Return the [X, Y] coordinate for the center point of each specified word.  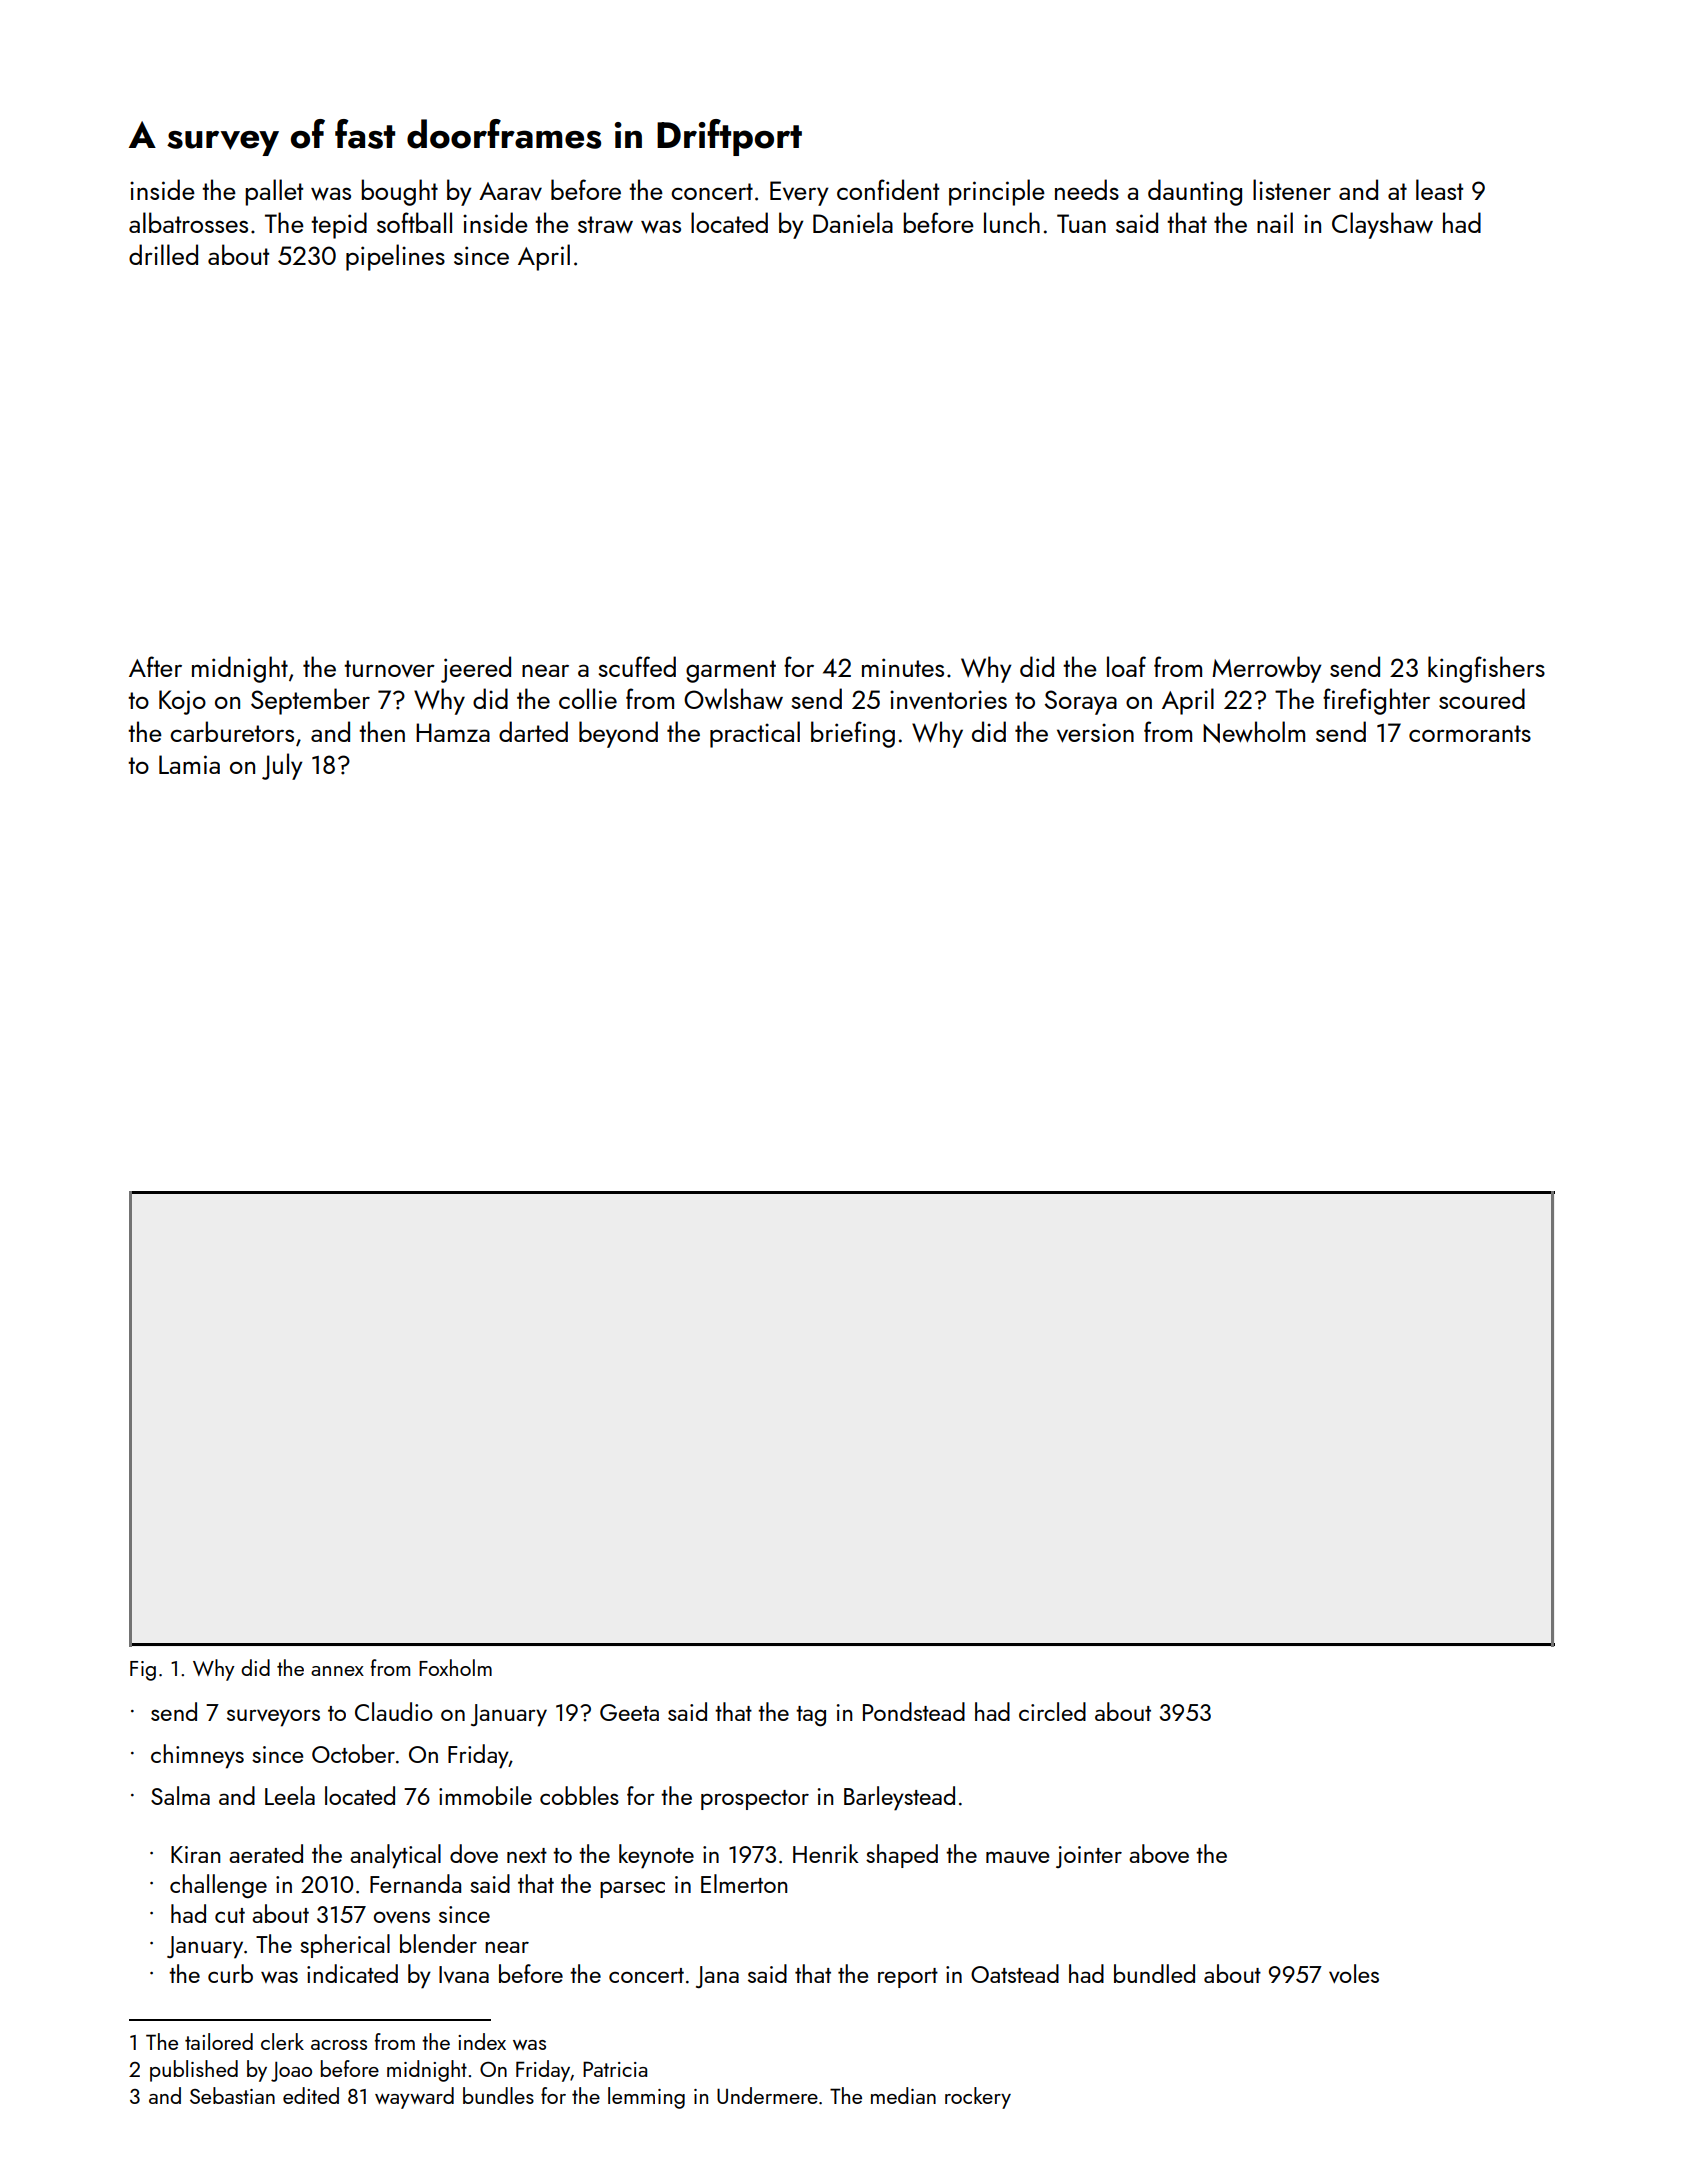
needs [1087, 189]
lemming [646, 2098]
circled [1052, 1711]
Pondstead [914, 1711]
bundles [498, 2095]
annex [337, 1671]
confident [888, 189]
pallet [274, 192]
